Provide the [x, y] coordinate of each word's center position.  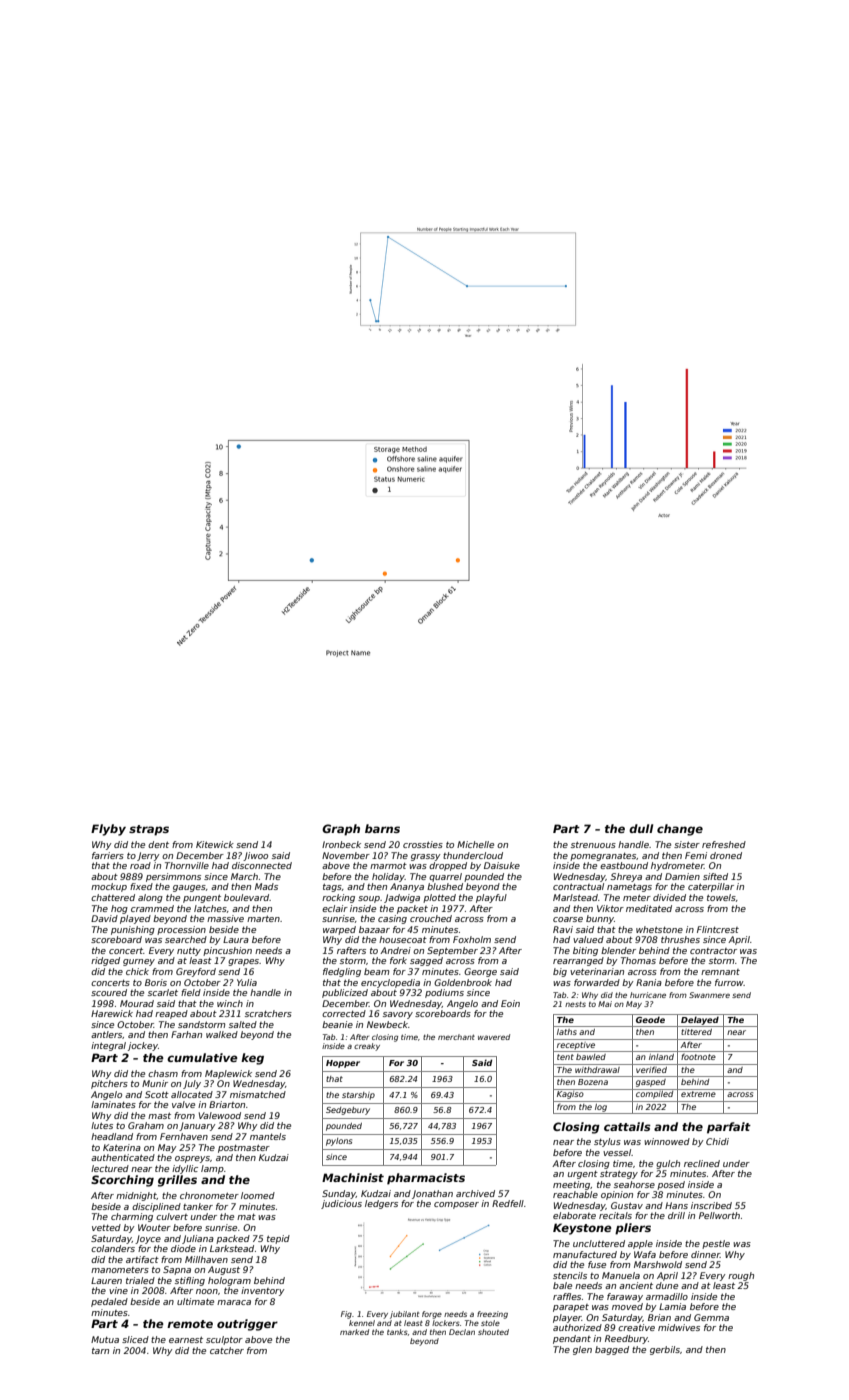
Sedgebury [348, 1111]
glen [582, 1350]
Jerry [148, 856]
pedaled [109, 1302]
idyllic [185, 1169]
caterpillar [711, 887]
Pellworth [719, 1215]
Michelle [475, 844]
